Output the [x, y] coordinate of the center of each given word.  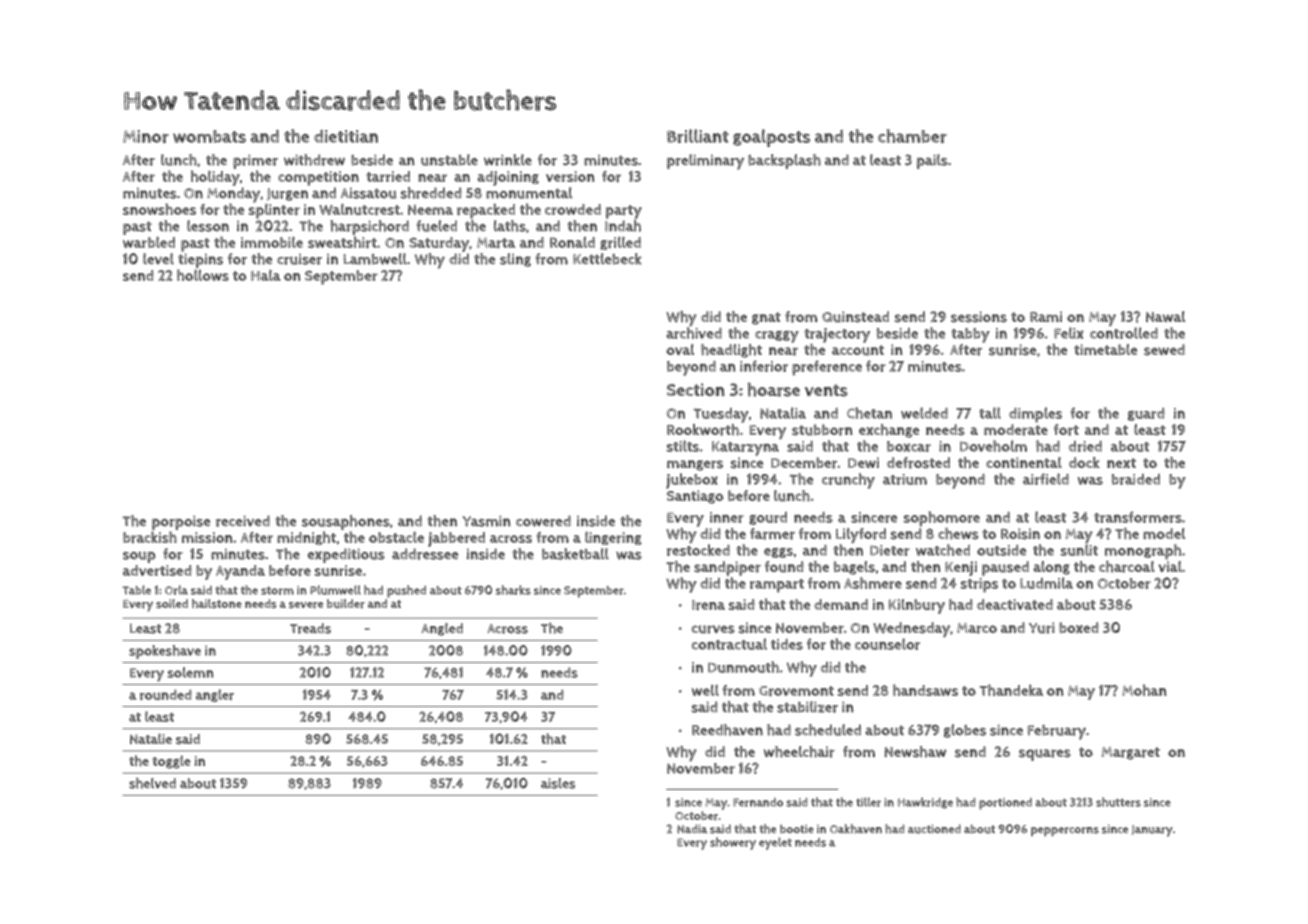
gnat [766, 318]
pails [932, 161]
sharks [513, 590]
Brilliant [698, 136]
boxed [1079, 627]
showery [733, 843]
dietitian [346, 136]
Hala [266, 275]
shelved [152, 783]
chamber [912, 136]
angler [215, 695]
